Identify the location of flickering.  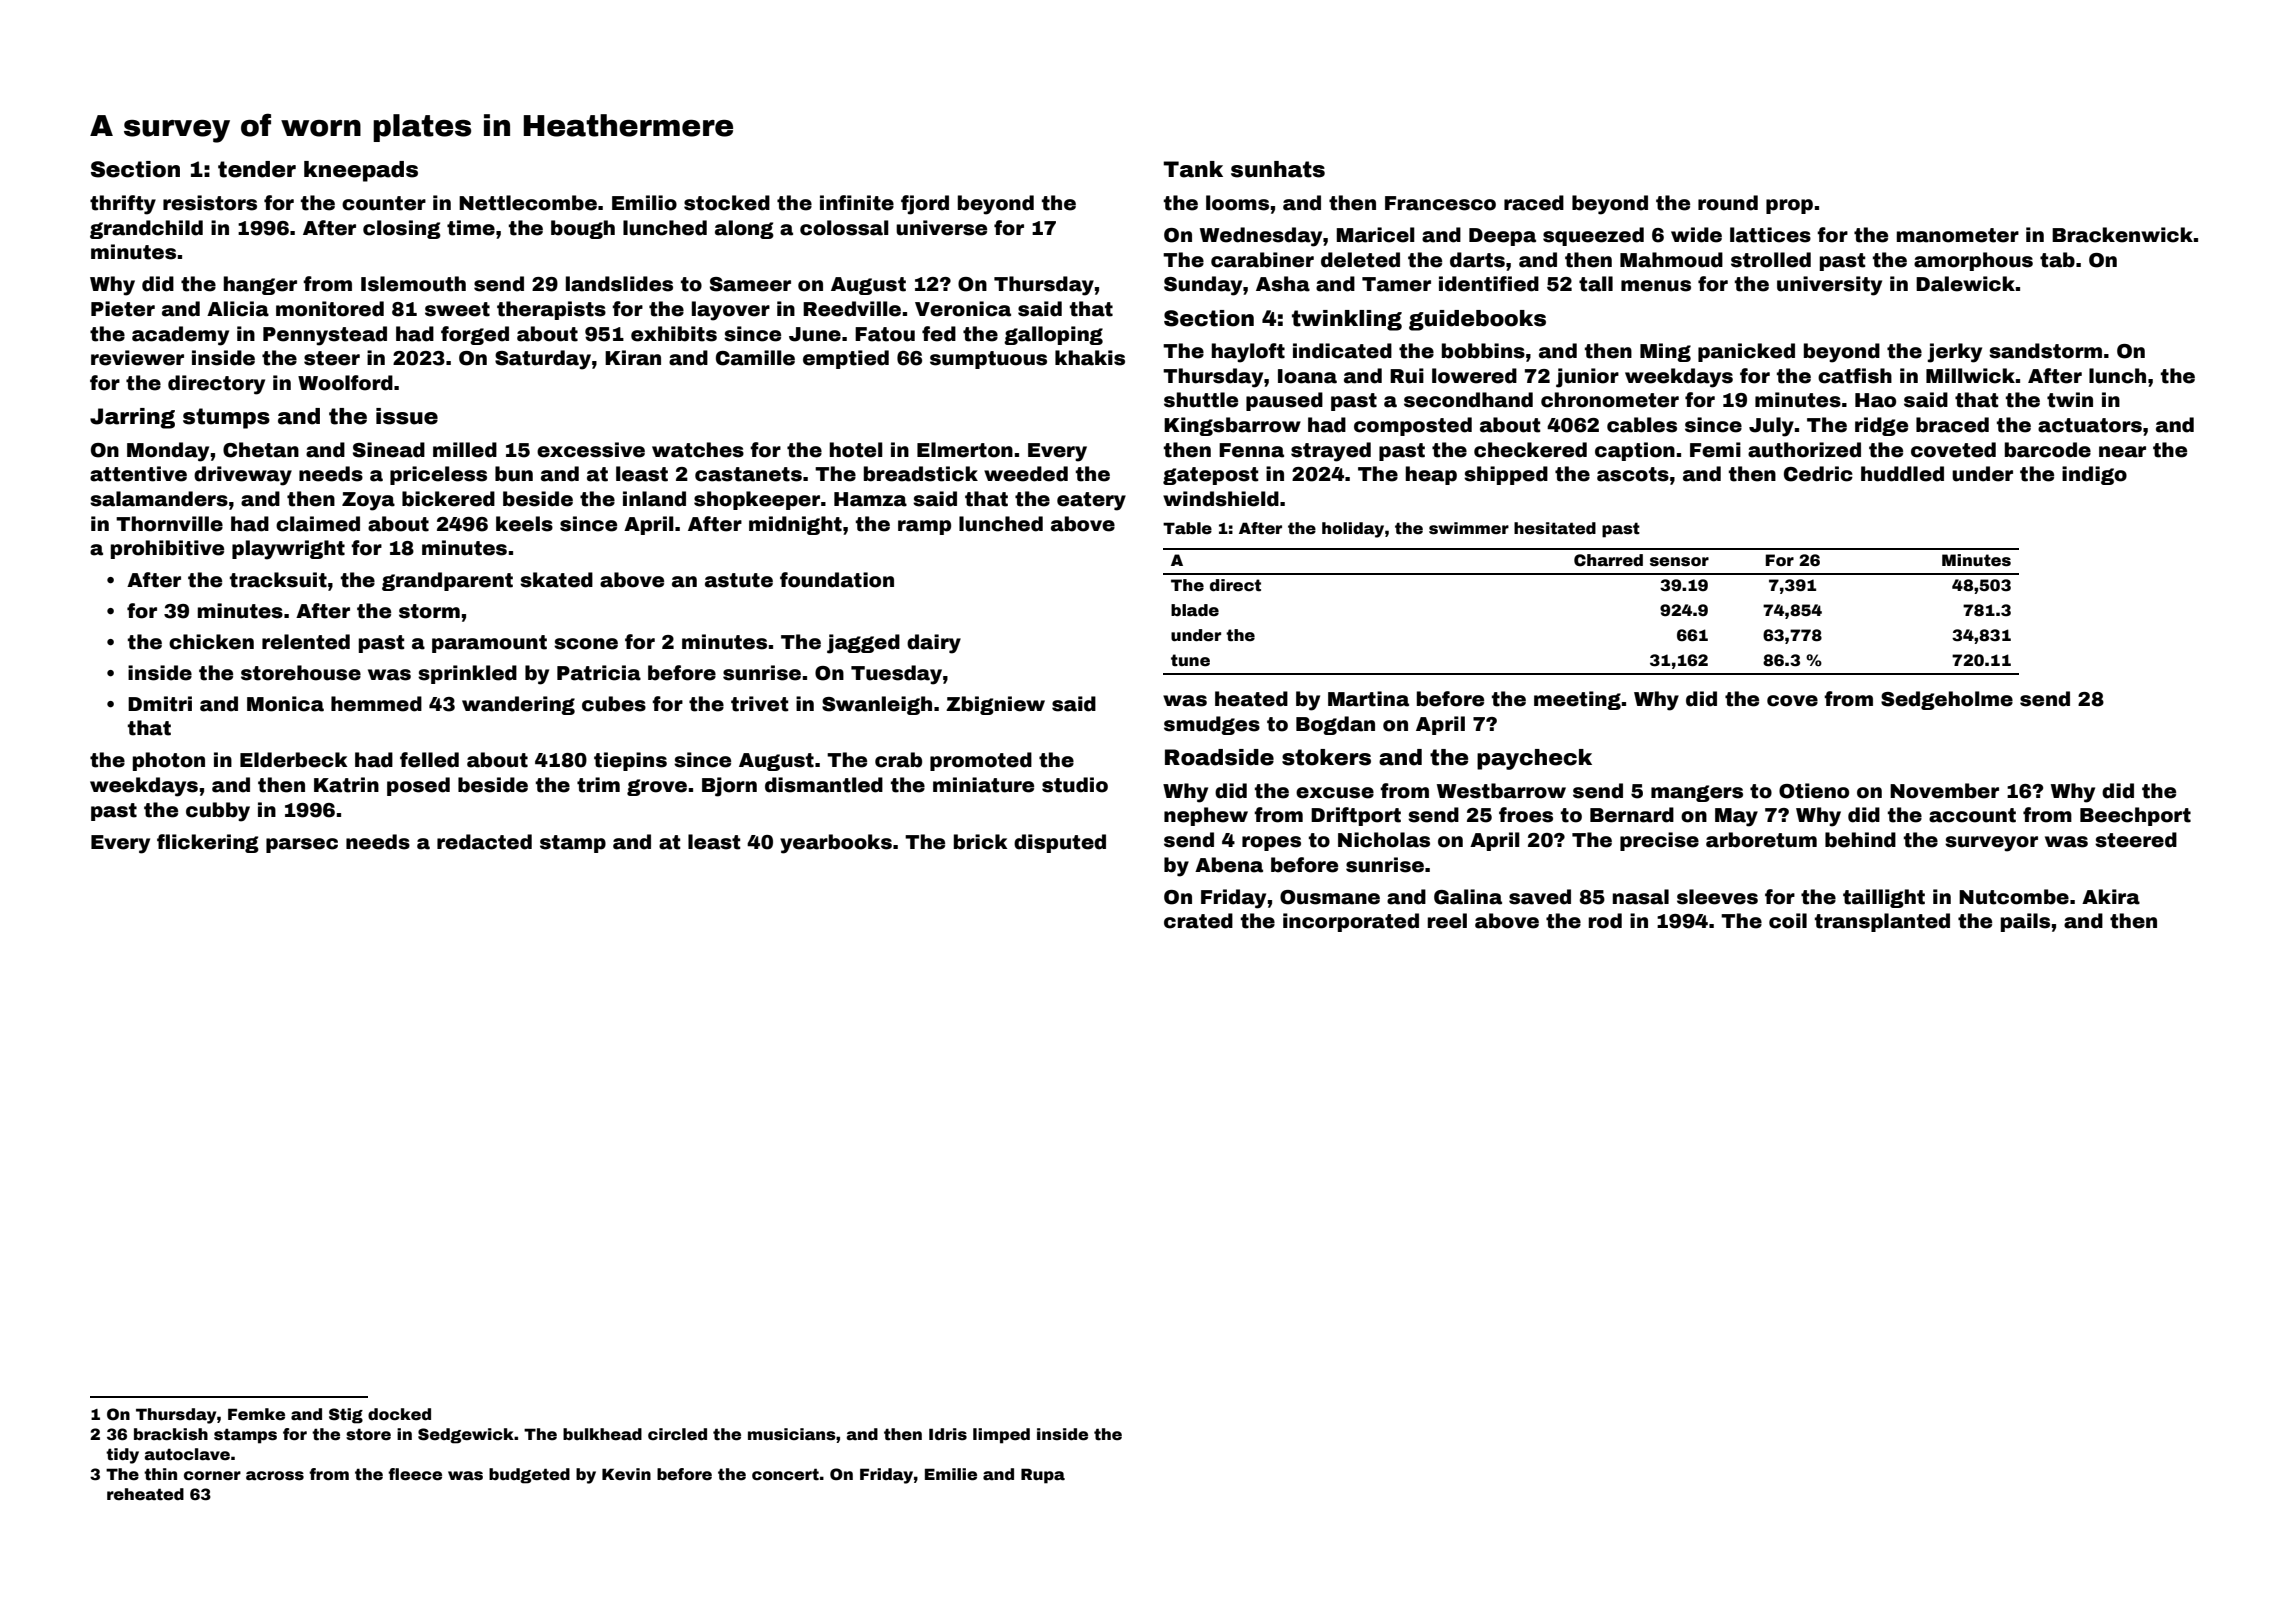
(208, 843).
